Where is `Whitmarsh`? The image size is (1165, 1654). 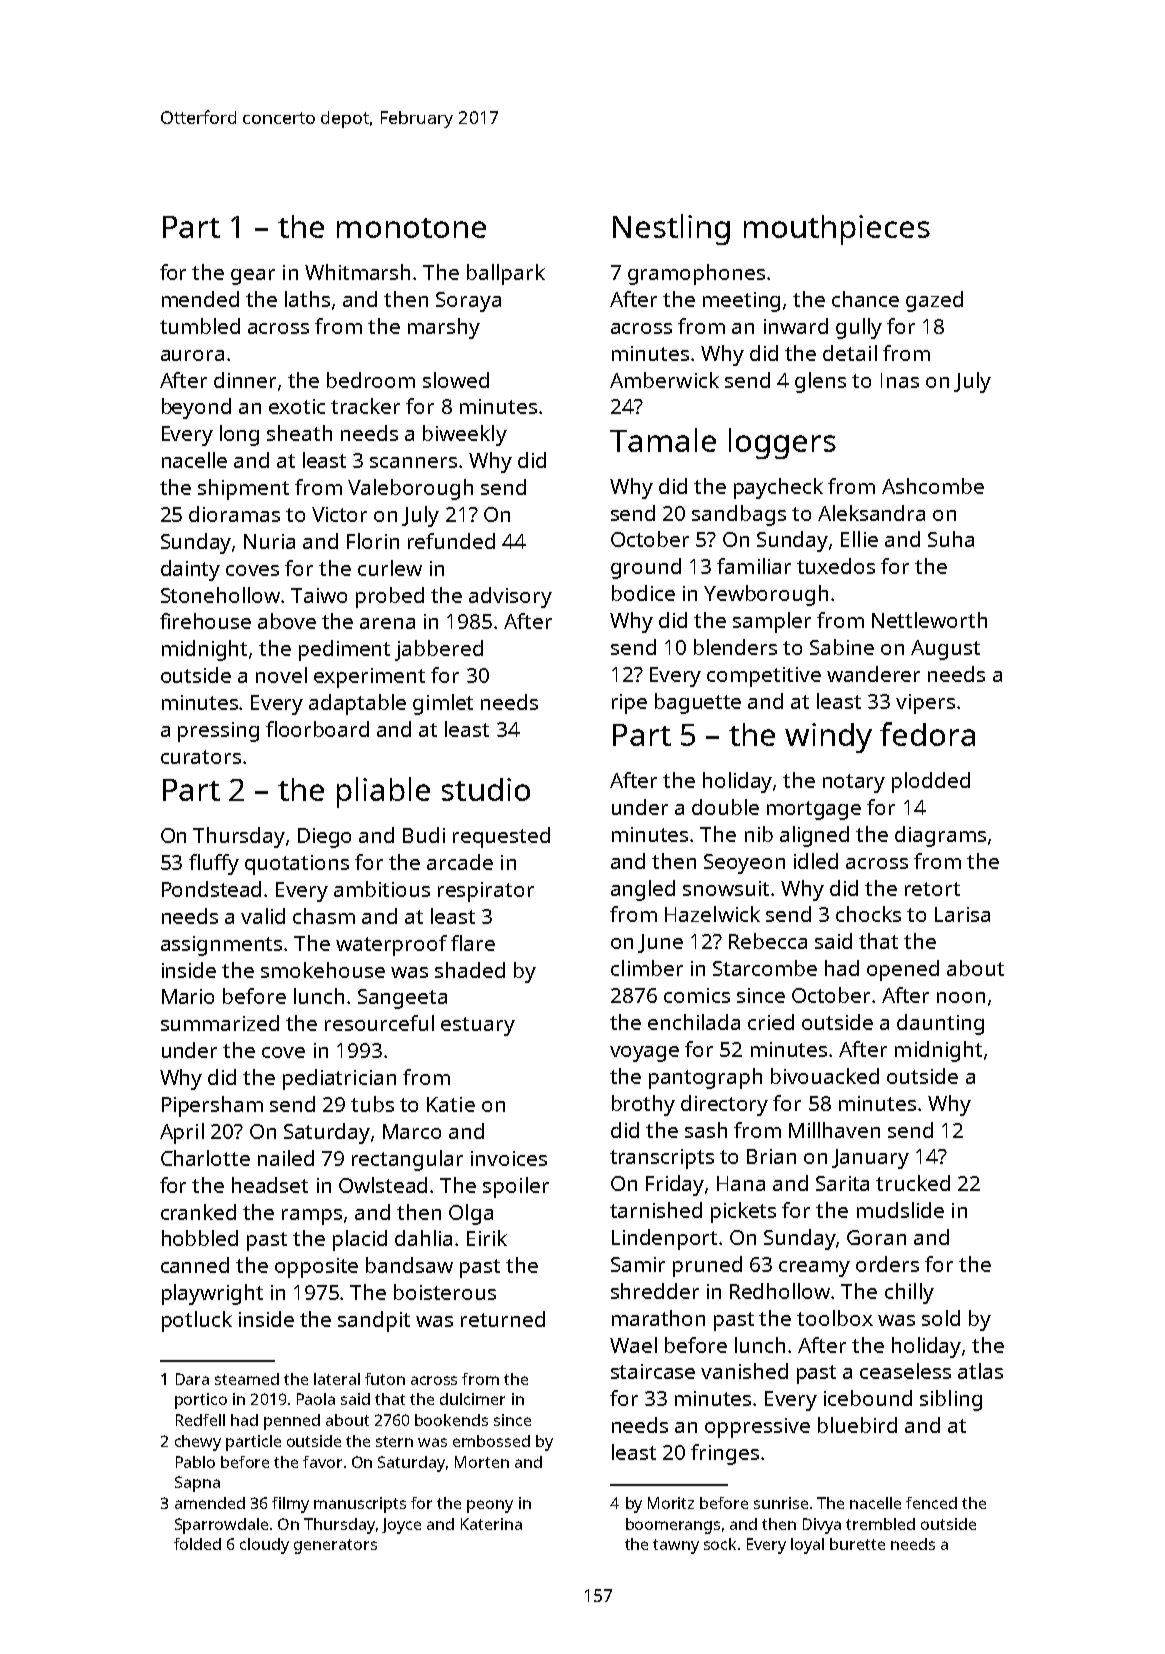 Whitmarsh is located at coordinates (357, 272).
